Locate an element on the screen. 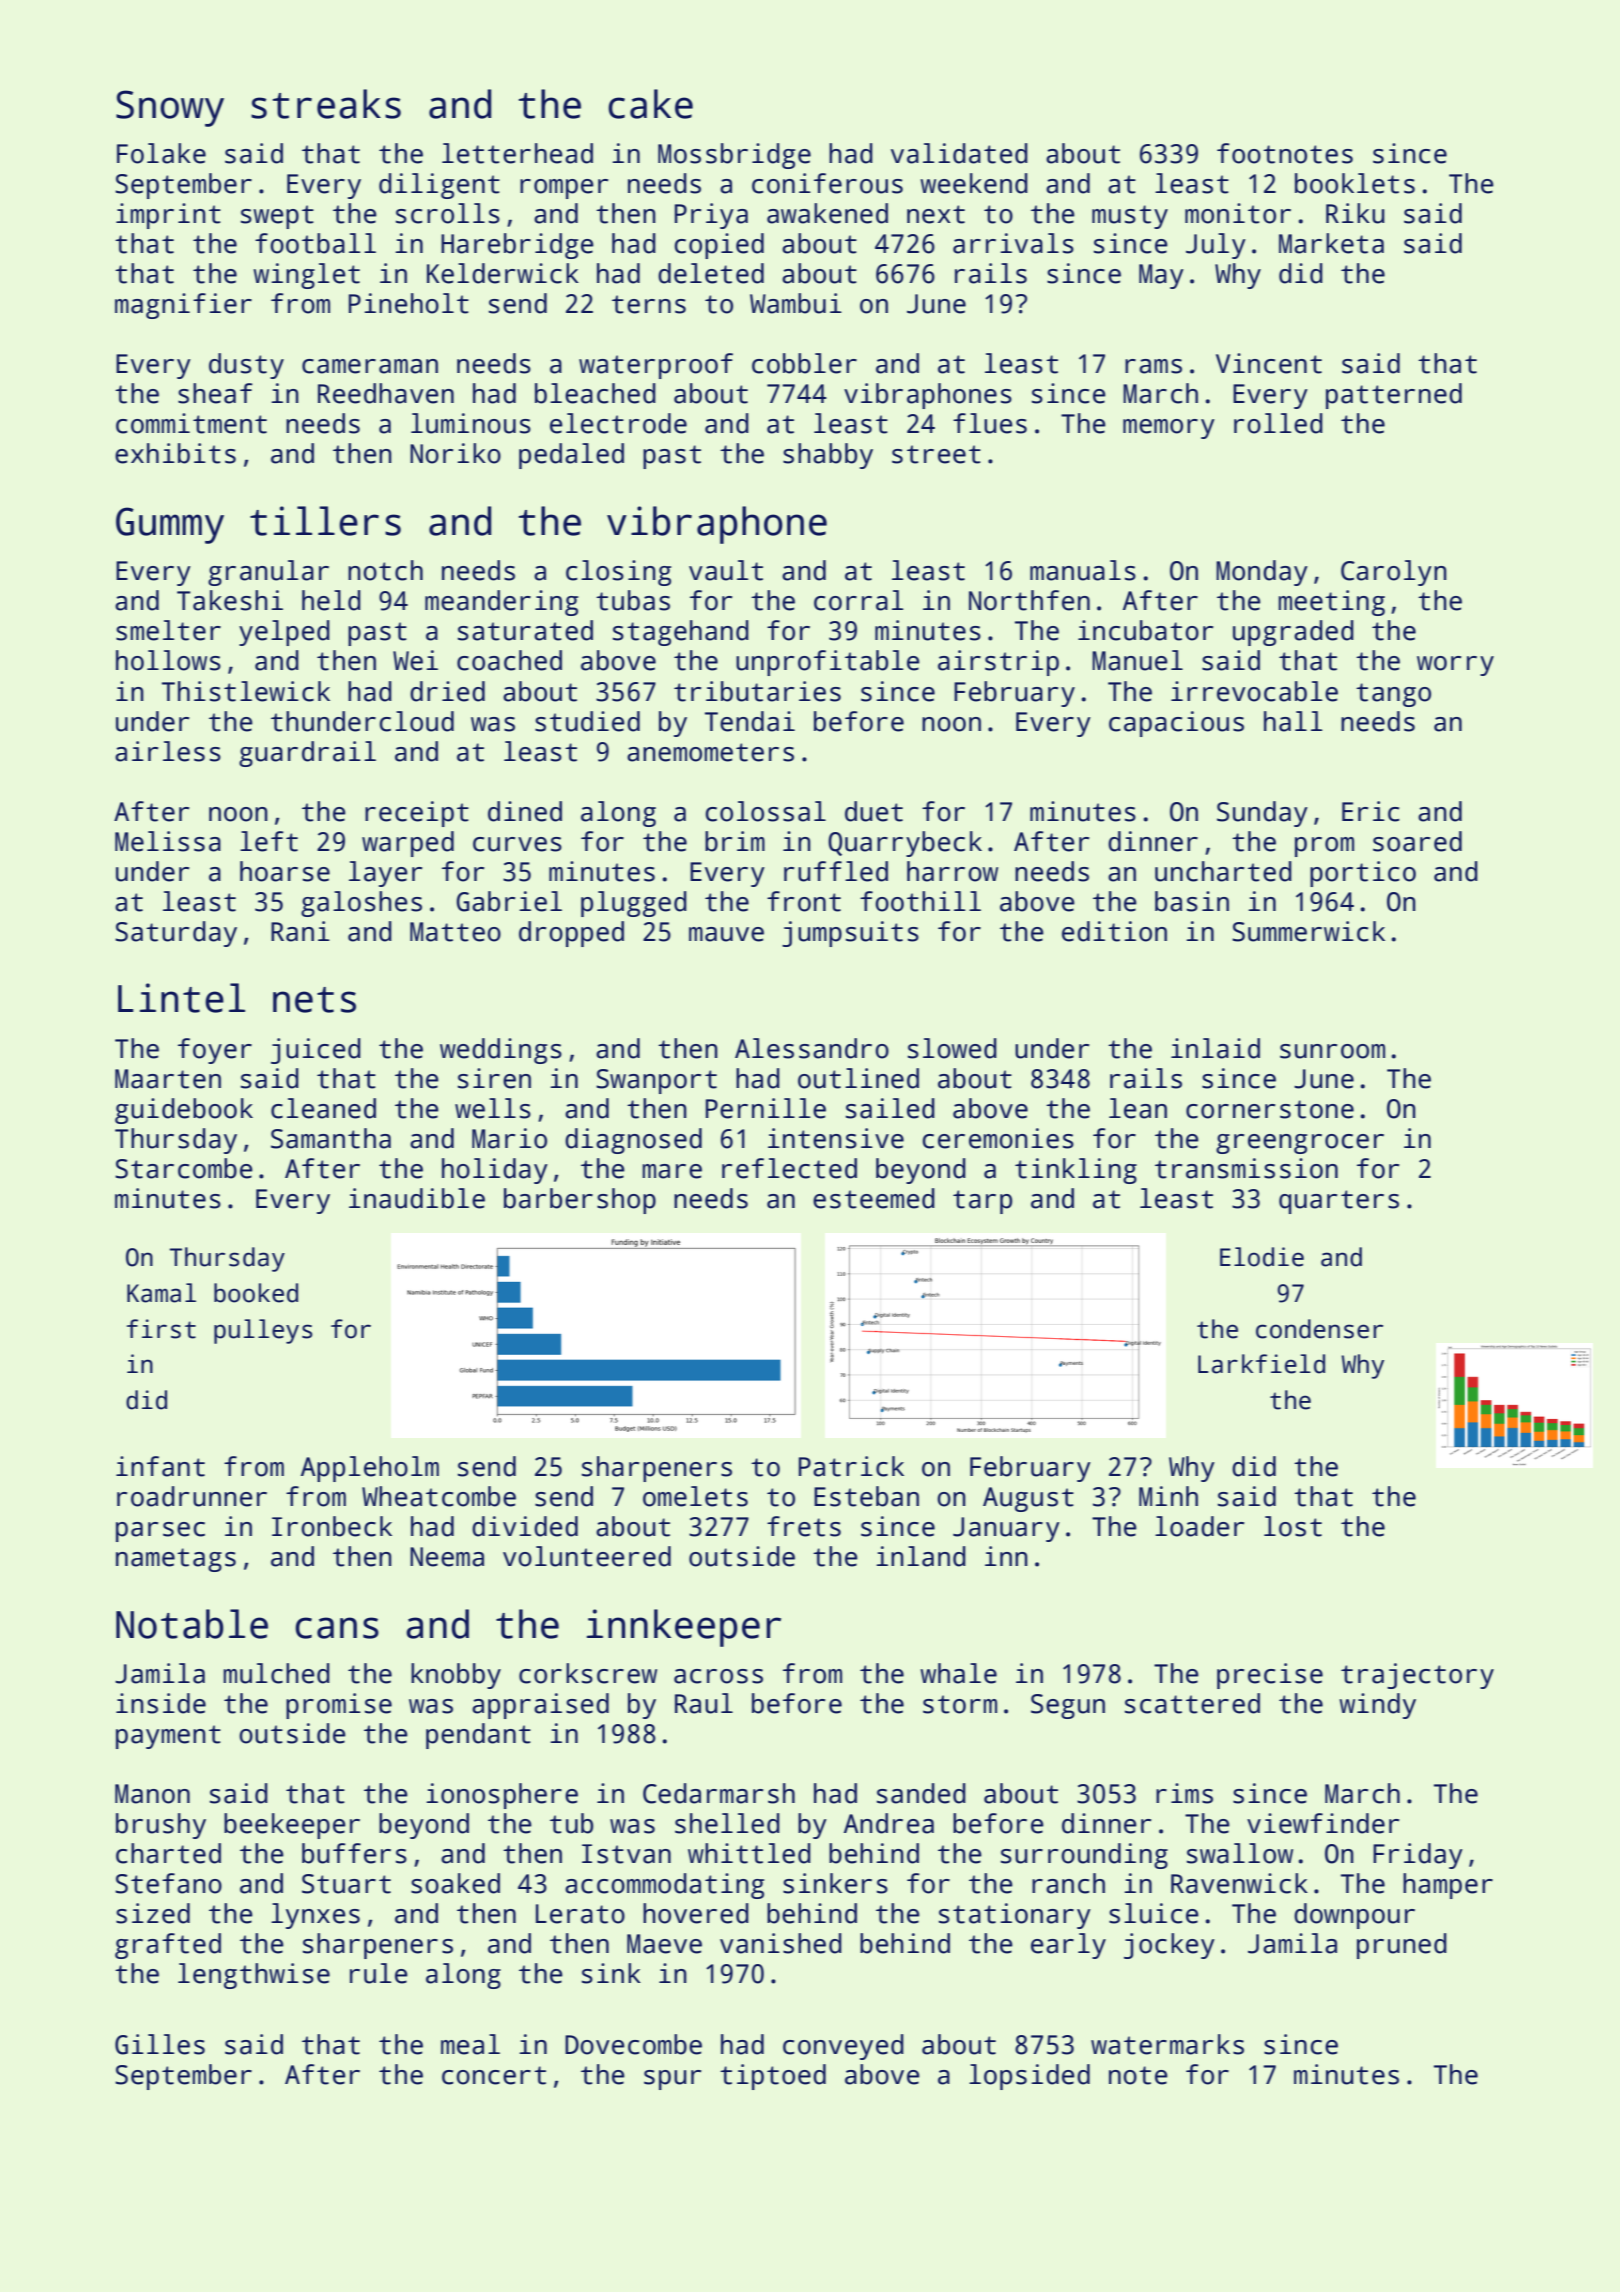  Maeve is located at coordinates (664, 1944).
